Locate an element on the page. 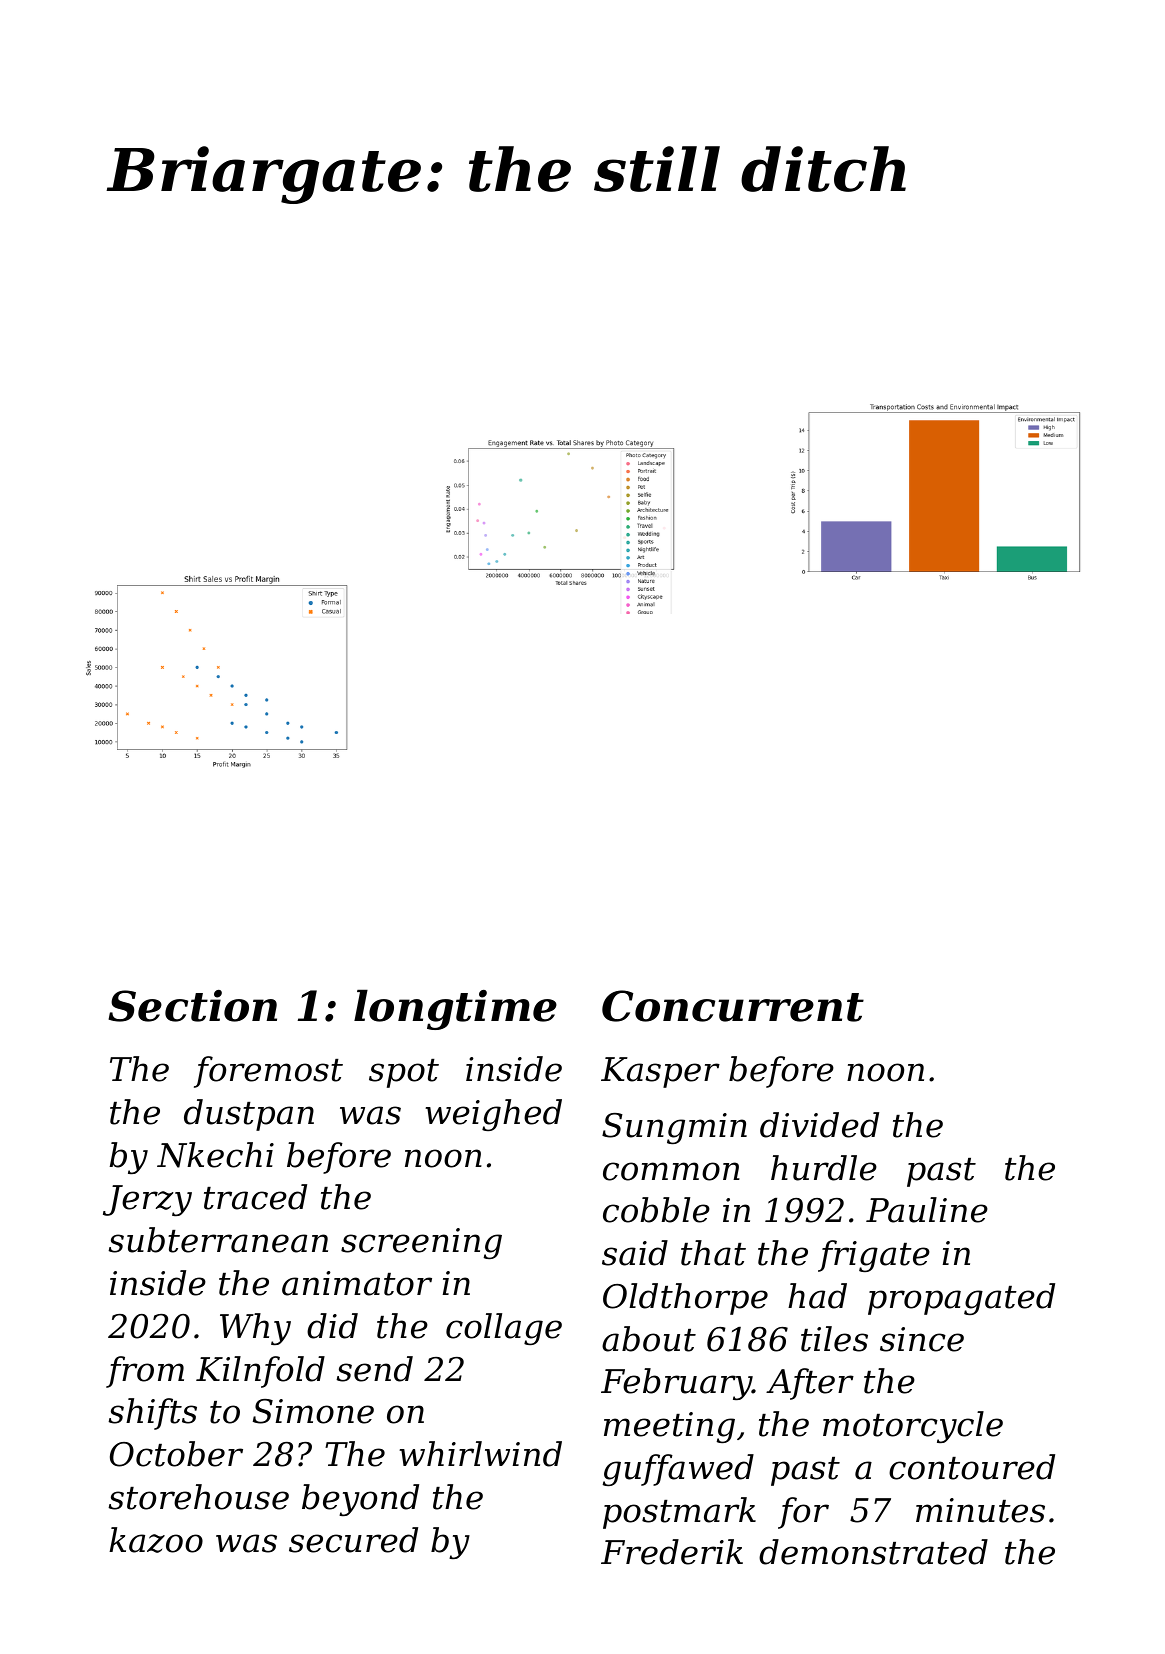  traced is located at coordinates (255, 1197).
